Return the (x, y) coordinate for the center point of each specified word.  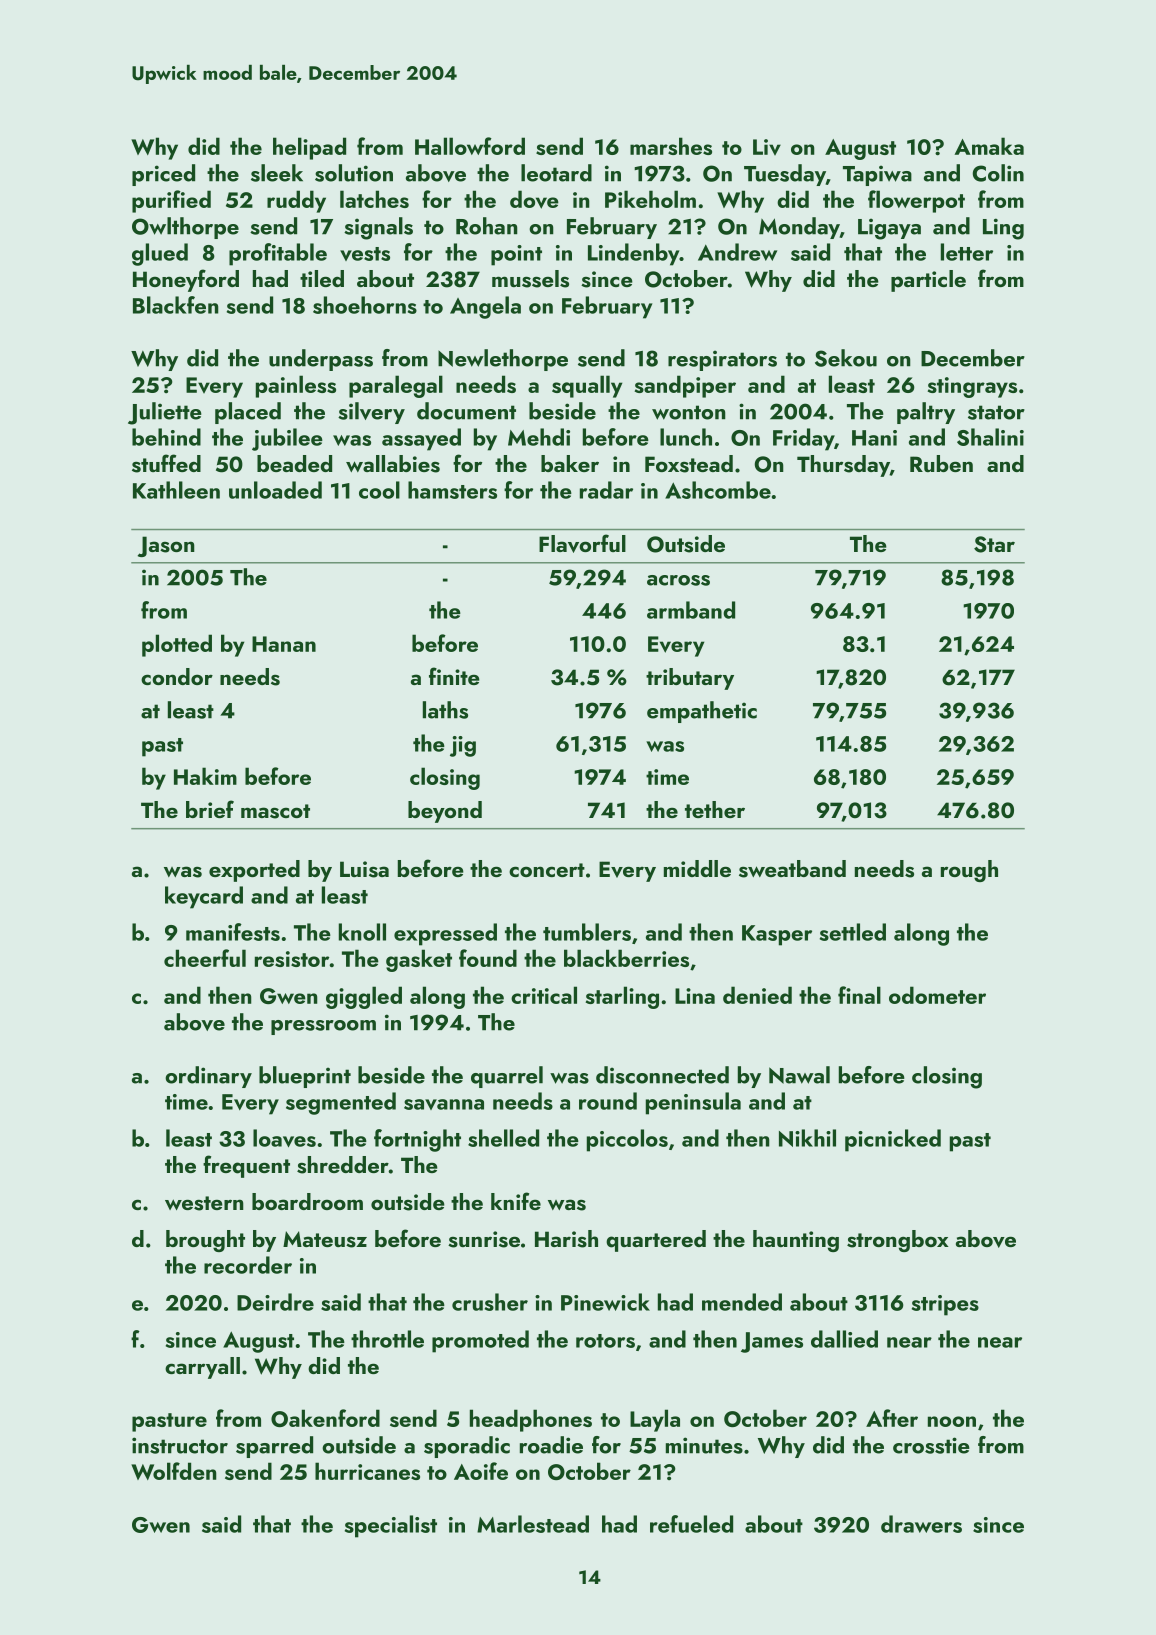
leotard (556, 173)
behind (166, 437)
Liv (767, 147)
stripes (945, 1305)
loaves (284, 1138)
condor (177, 676)
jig (463, 746)
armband (691, 610)
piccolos (627, 1140)
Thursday (843, 466)
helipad (309, 148)
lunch (686, 437)
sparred (274, 1447)
